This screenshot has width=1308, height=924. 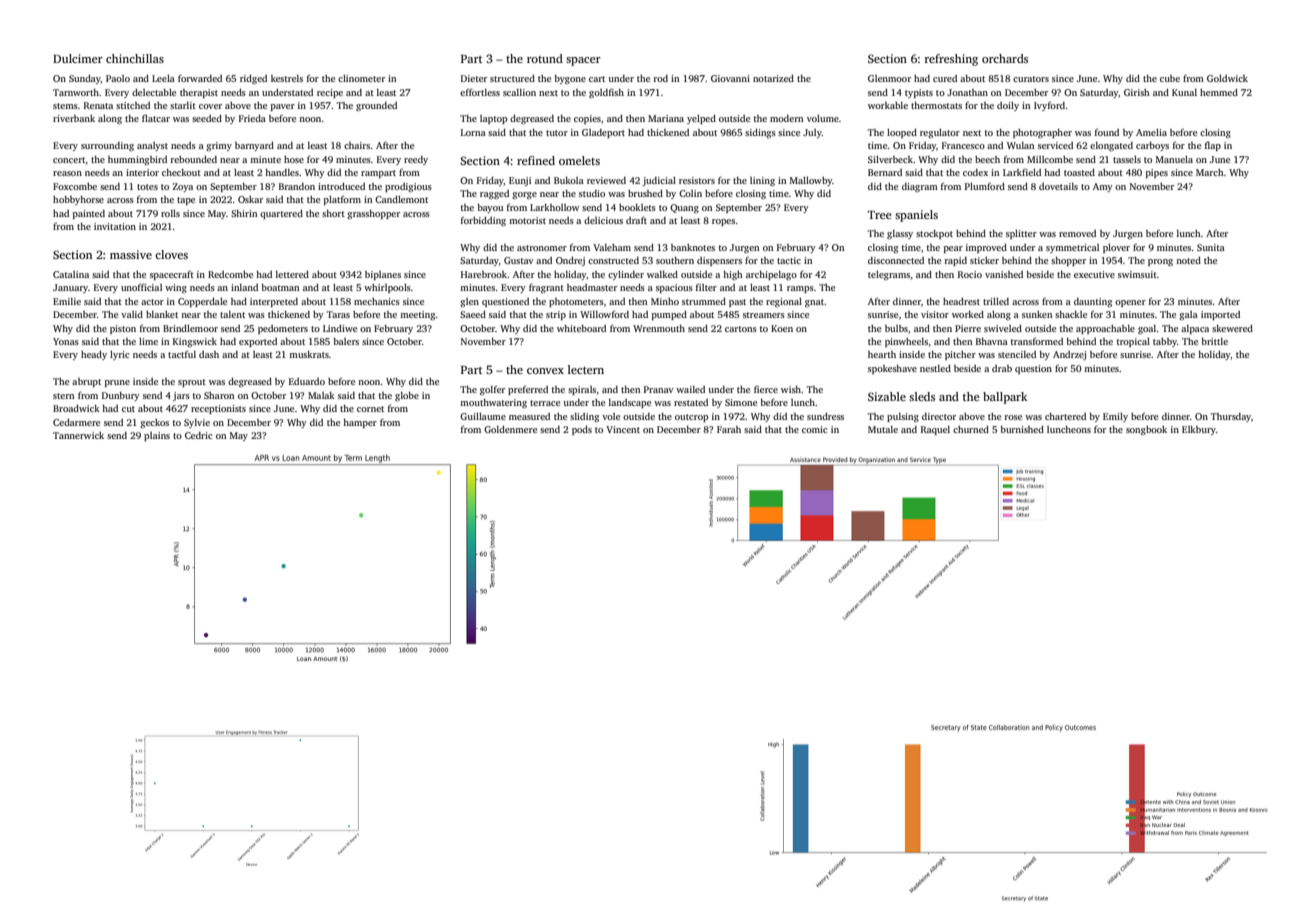 I want to click on Ivyford, so click(x=1049, y=106).
